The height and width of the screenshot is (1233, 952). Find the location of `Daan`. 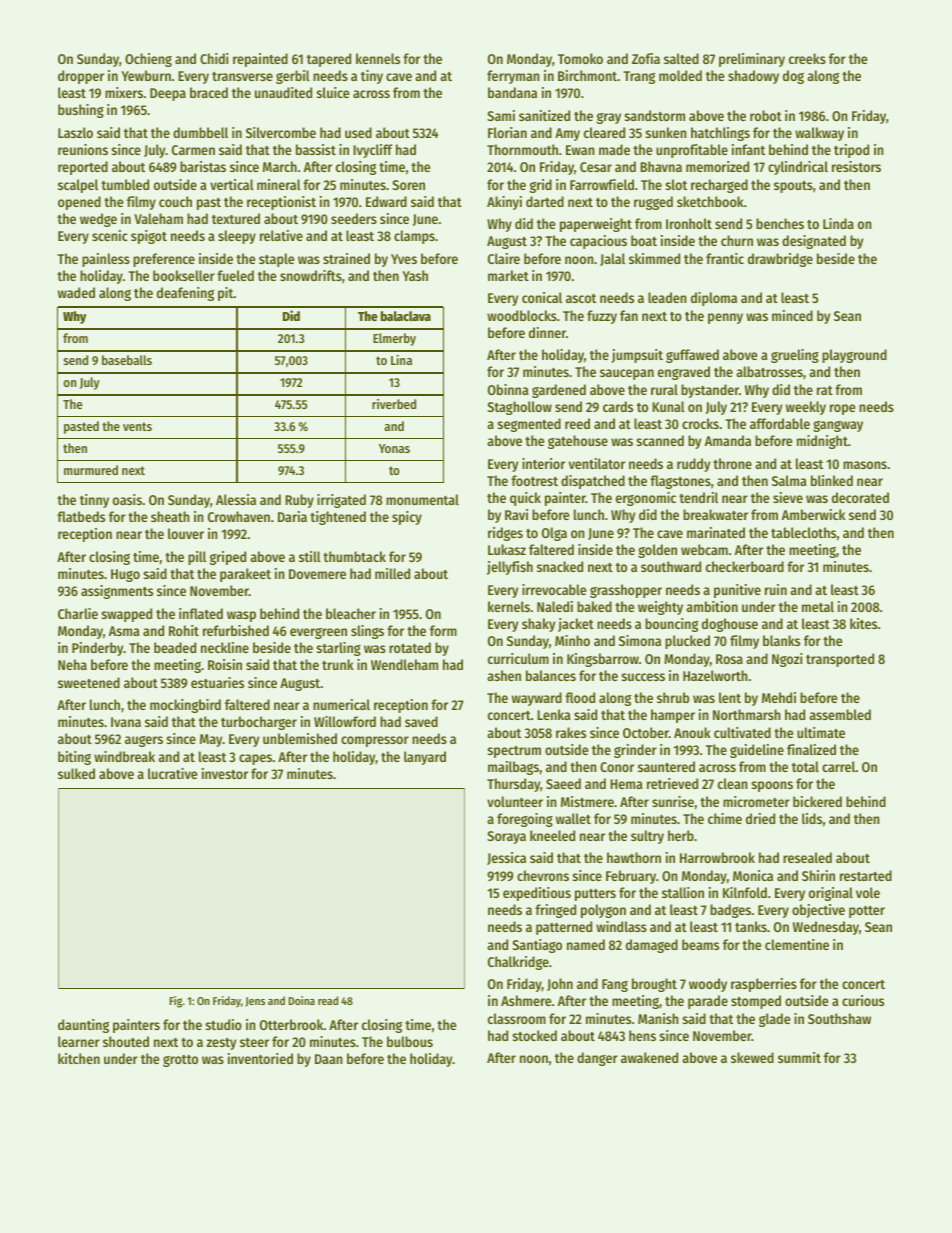

Daan is located at coordinates (329, 1059).
